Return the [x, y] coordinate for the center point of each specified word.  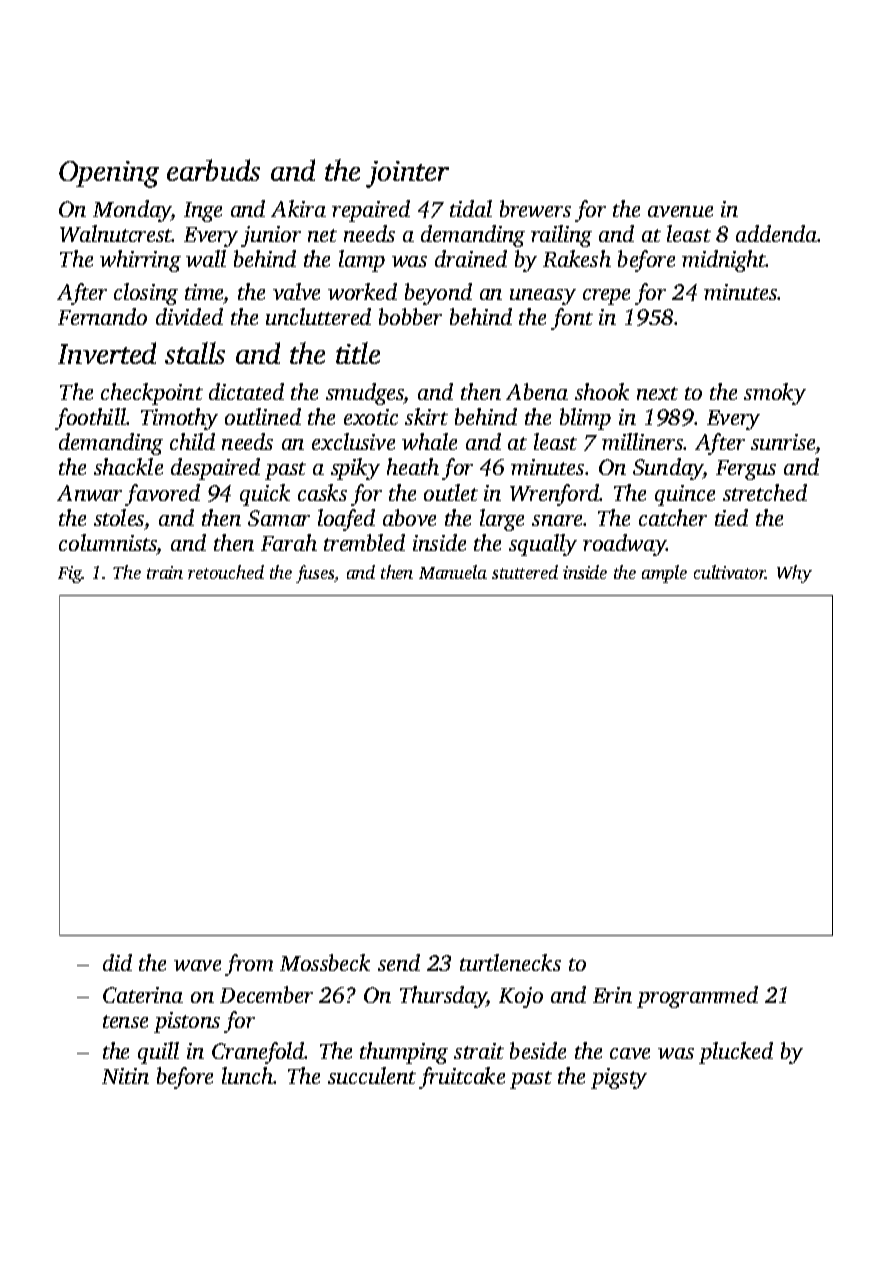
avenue [680, 211]
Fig [70, 574]
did [117, 962]
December [266, 994]
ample [664, 574]
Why [794, 574]
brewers [535, 208]
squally [543, 545]
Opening [109, 174]
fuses [315, 574]
